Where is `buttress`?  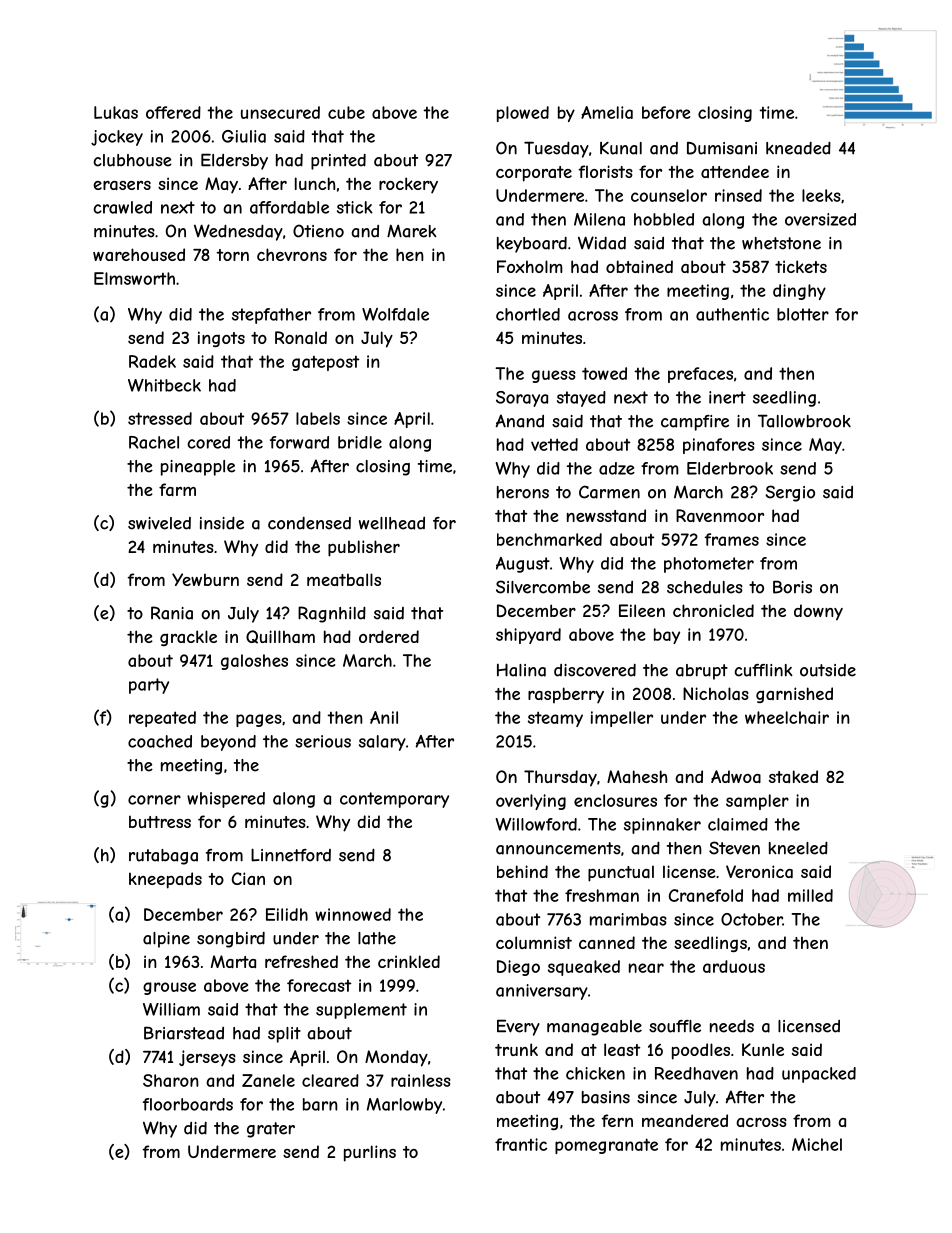
buttress is located at coordinates (160, 822).
